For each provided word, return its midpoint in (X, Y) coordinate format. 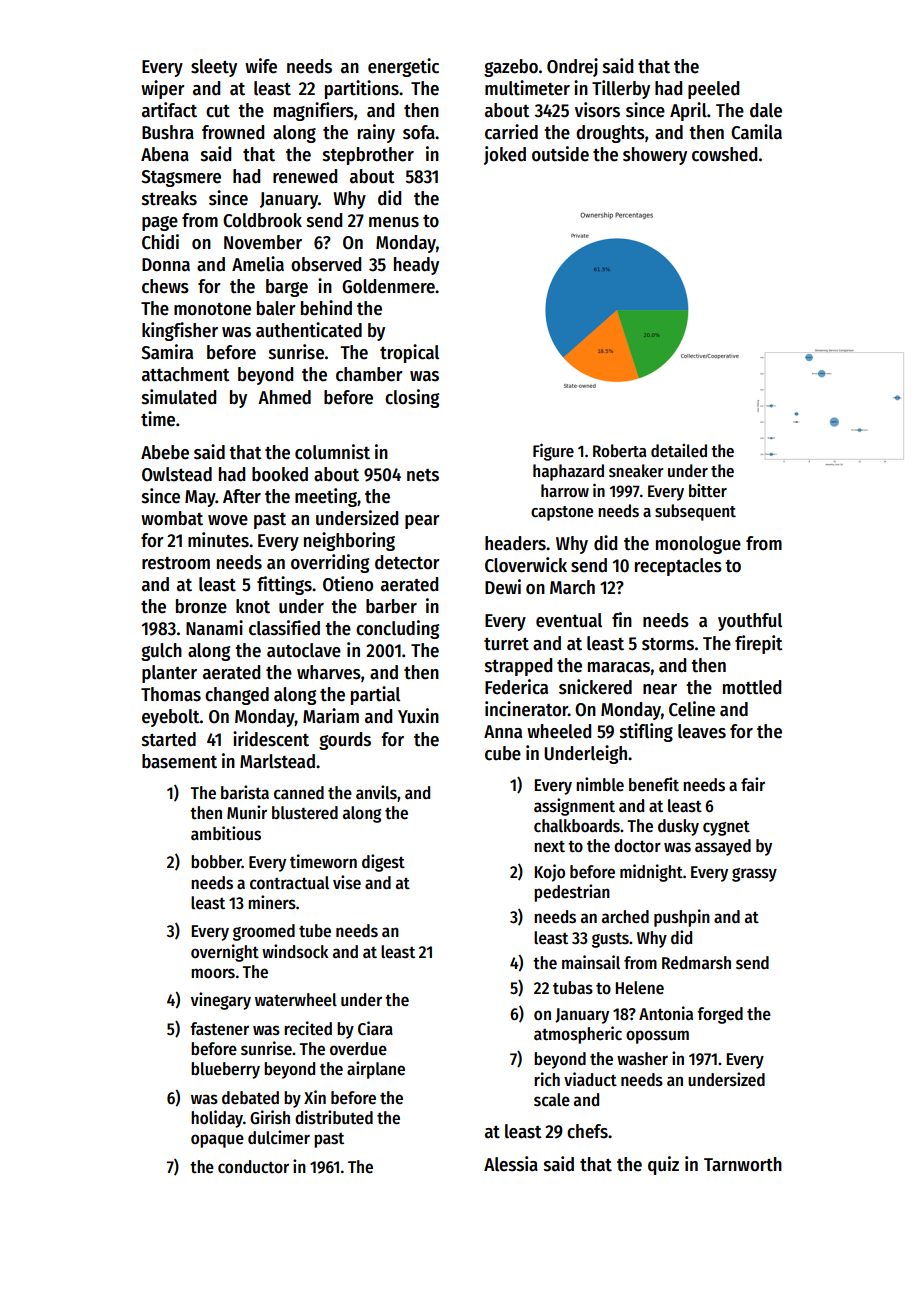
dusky (678, 827)
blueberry (225, 1070)
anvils (376, 792)
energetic (403, 67)
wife (261, 66)
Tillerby (621, 89)
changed (237, 696)
